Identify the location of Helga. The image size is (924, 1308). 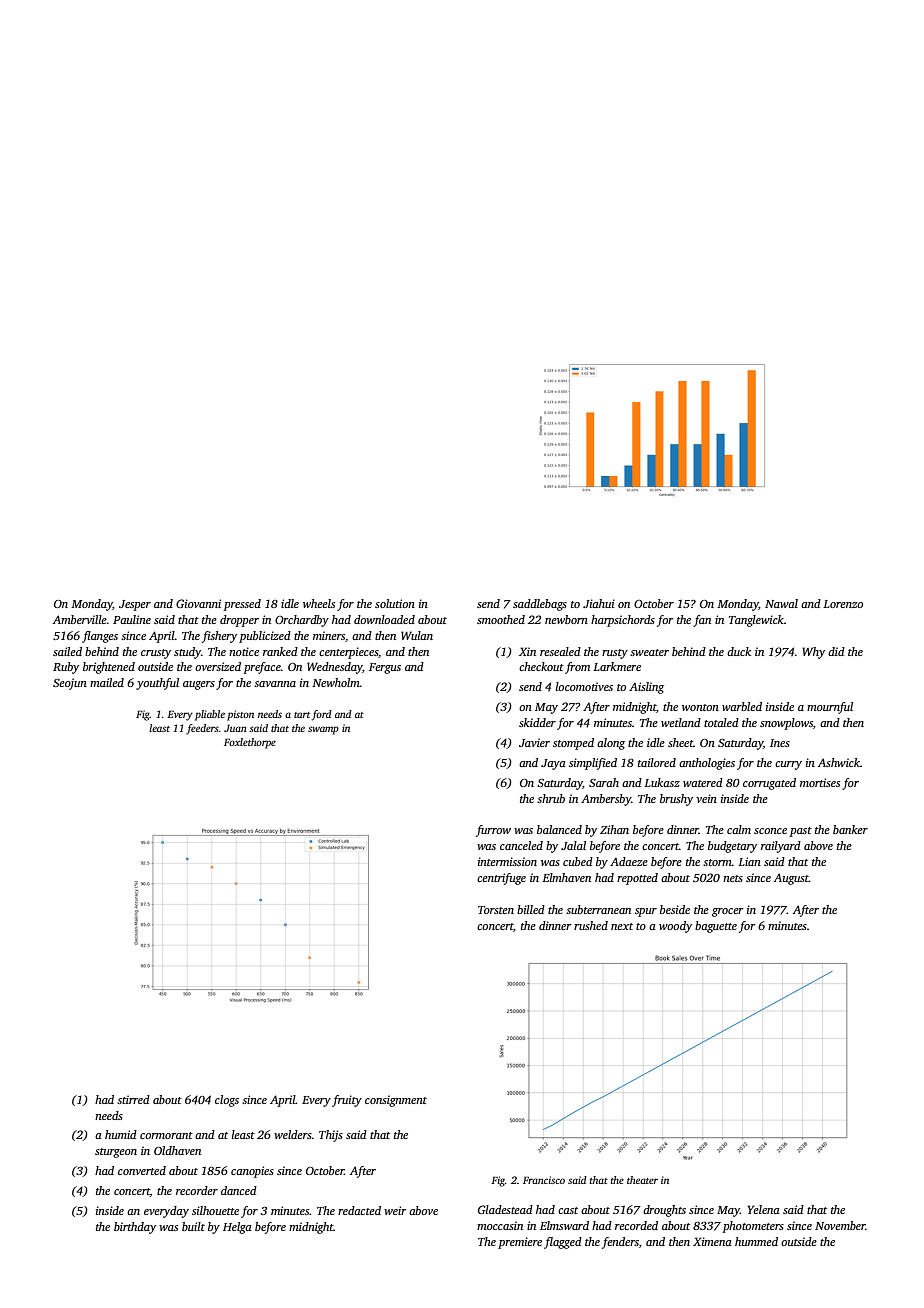
(237, 1228).
